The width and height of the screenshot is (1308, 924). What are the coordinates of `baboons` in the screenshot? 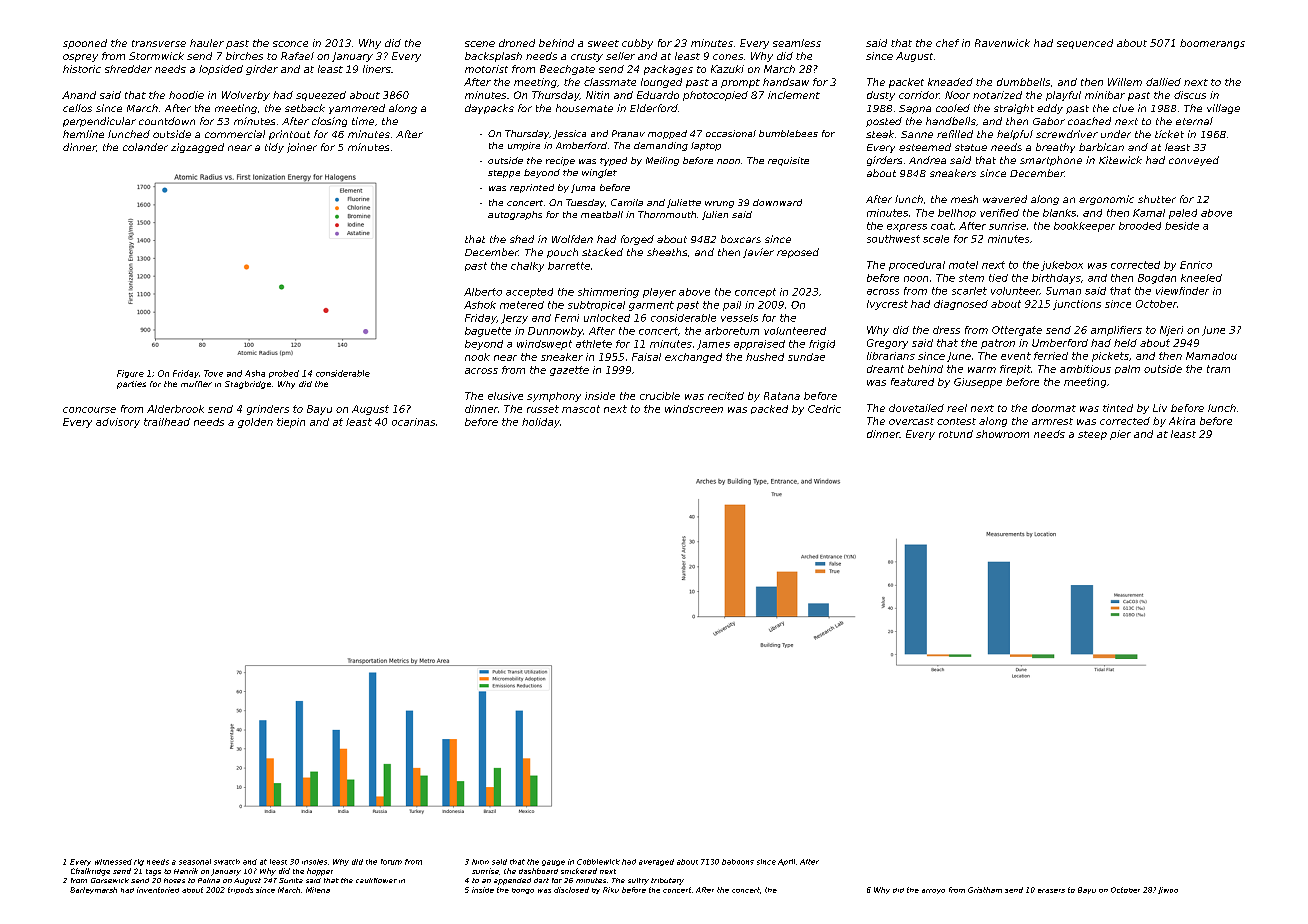 It's located at (738, 862).
